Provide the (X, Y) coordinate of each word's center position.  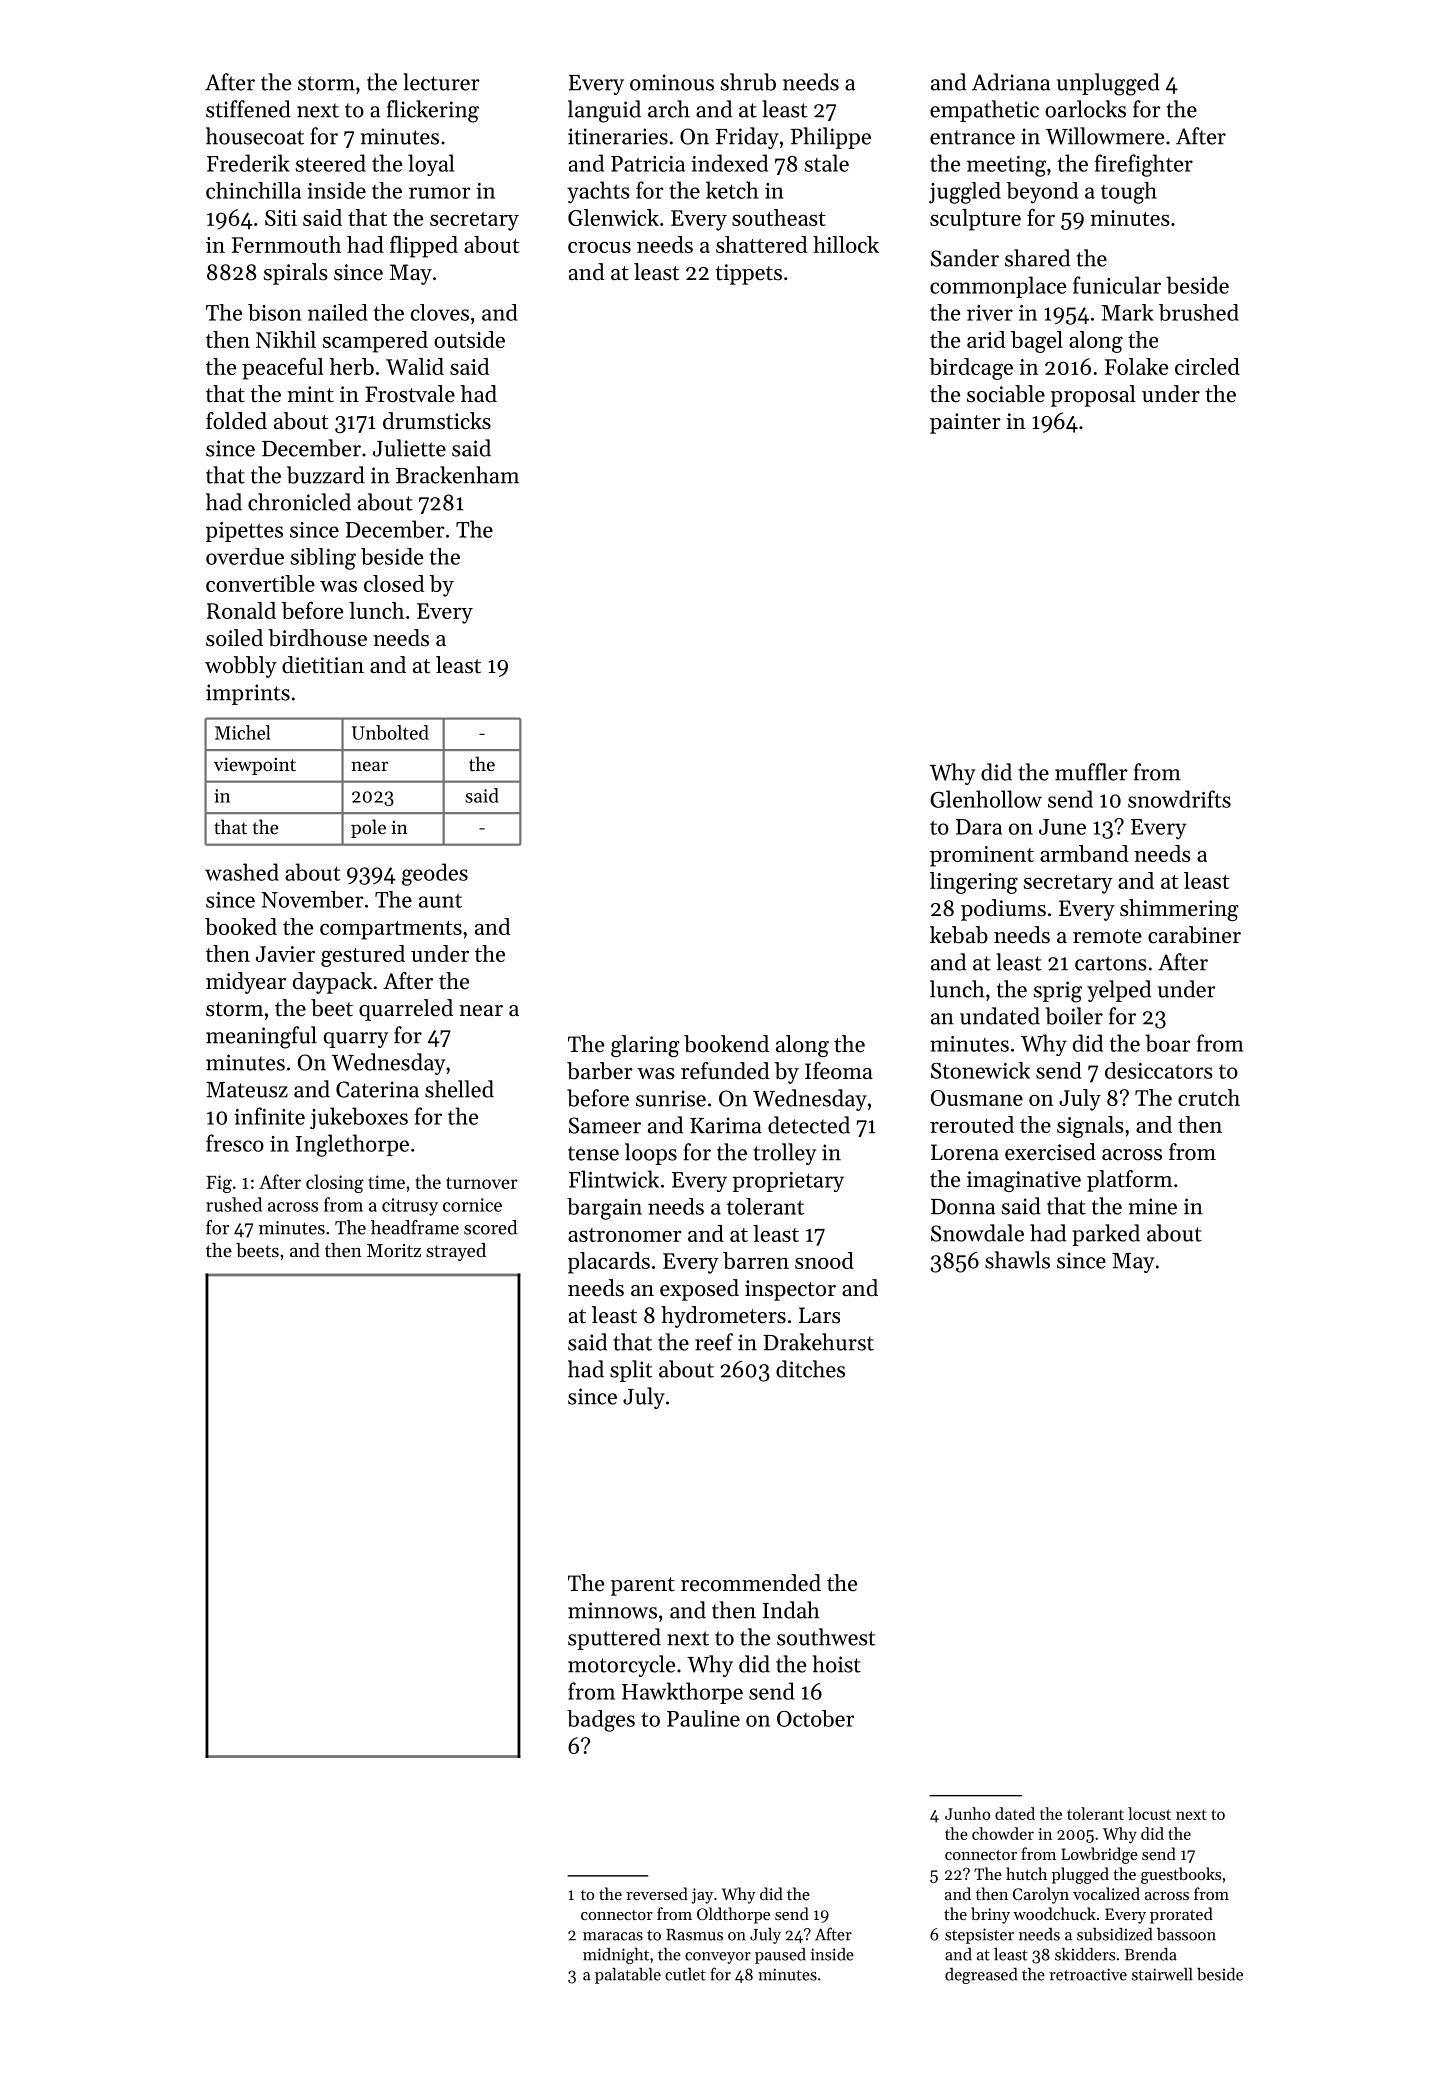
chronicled (299, 502)
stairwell (1162, 1974)
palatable (628, 1976)
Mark (1127, 312)
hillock (846, 244)
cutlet (685, 1974)
